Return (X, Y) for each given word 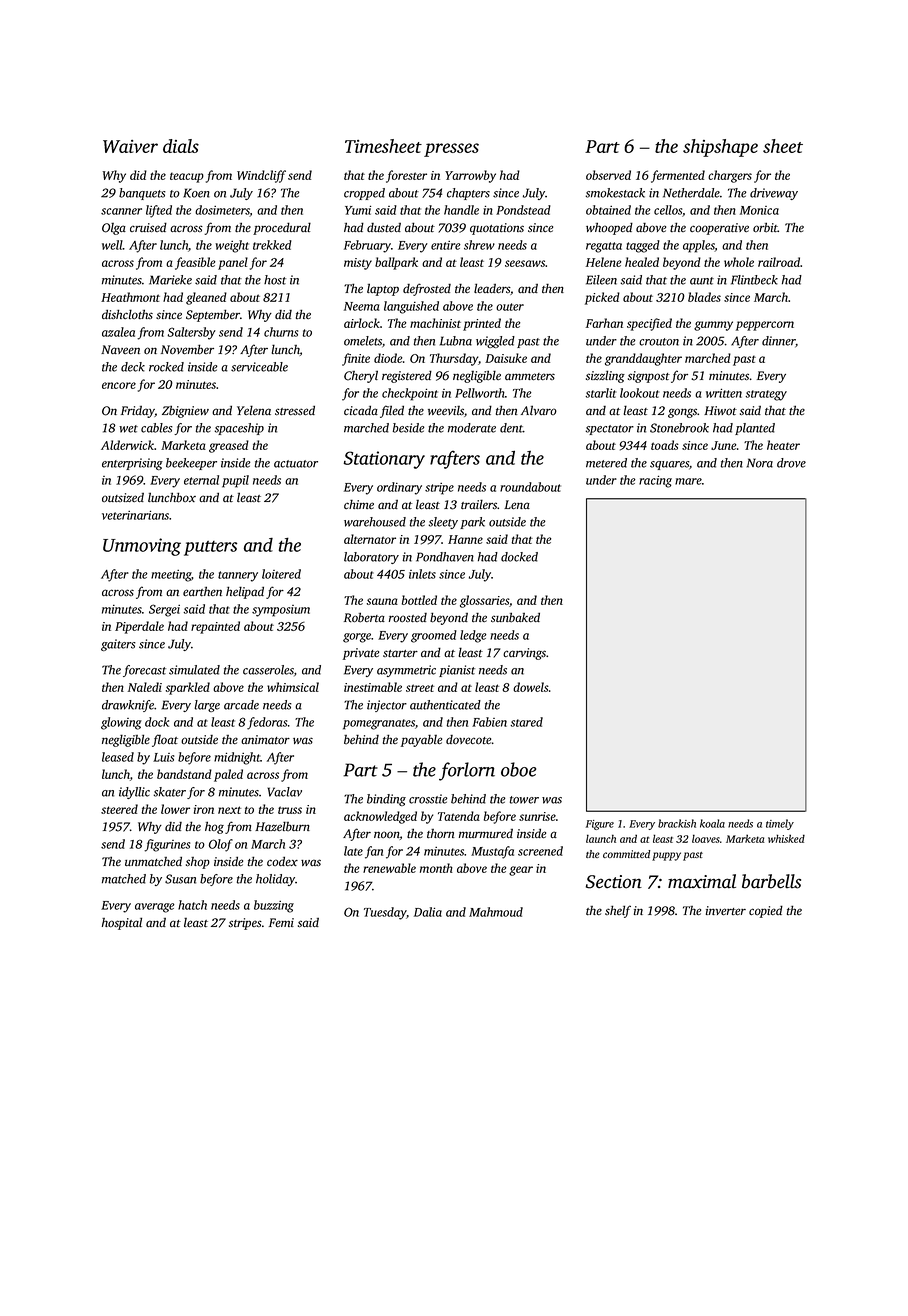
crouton (659, 342)
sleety (443, 523)
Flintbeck (754, 280)
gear (521, 871)
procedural (282, 228)
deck (133, 367)
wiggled (495, 342)
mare (688, 481)
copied (766, 911)
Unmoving (142, 547)
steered (119, 809)
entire (446, 245)
